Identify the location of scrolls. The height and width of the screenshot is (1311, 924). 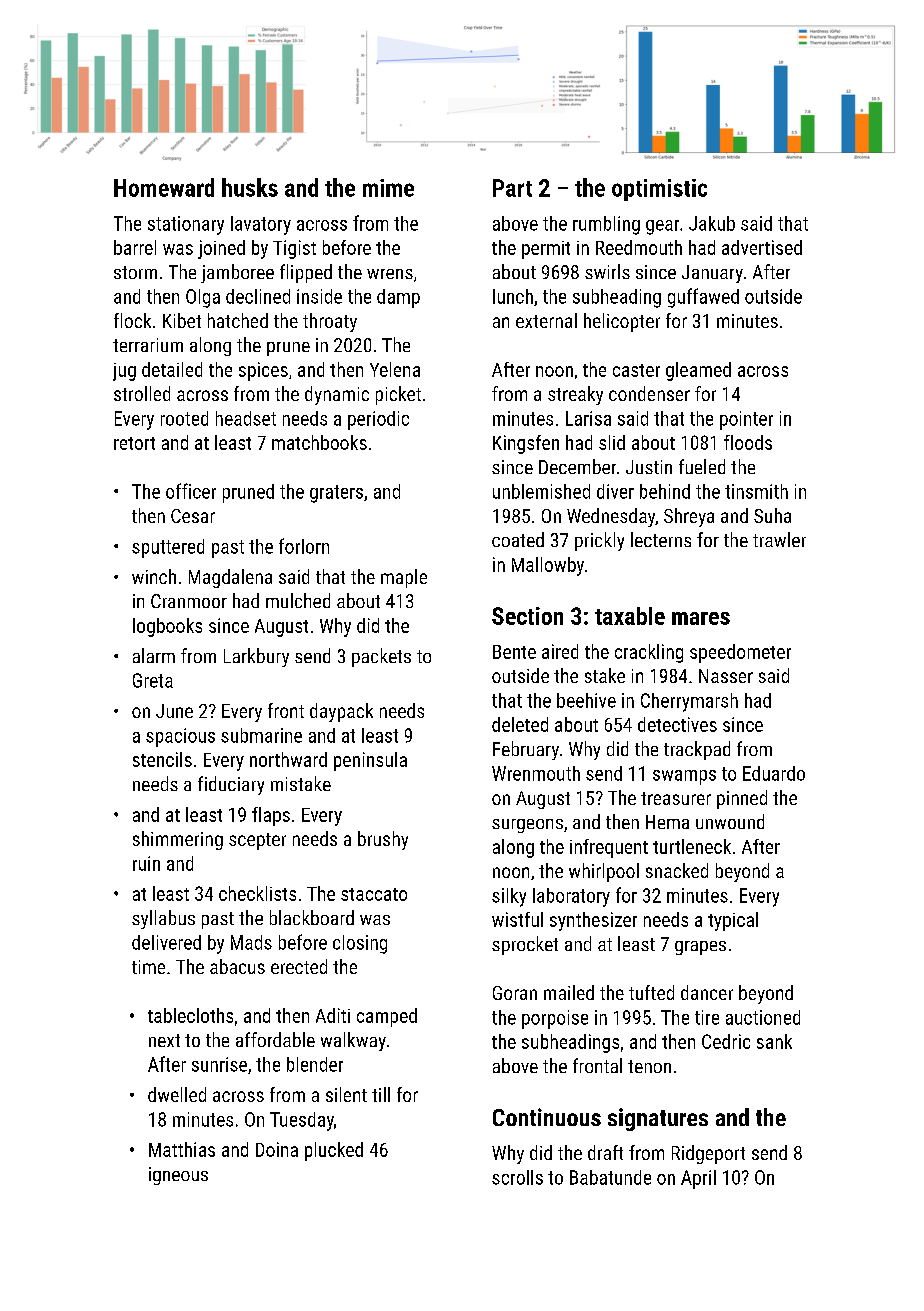
(517, 1177).
